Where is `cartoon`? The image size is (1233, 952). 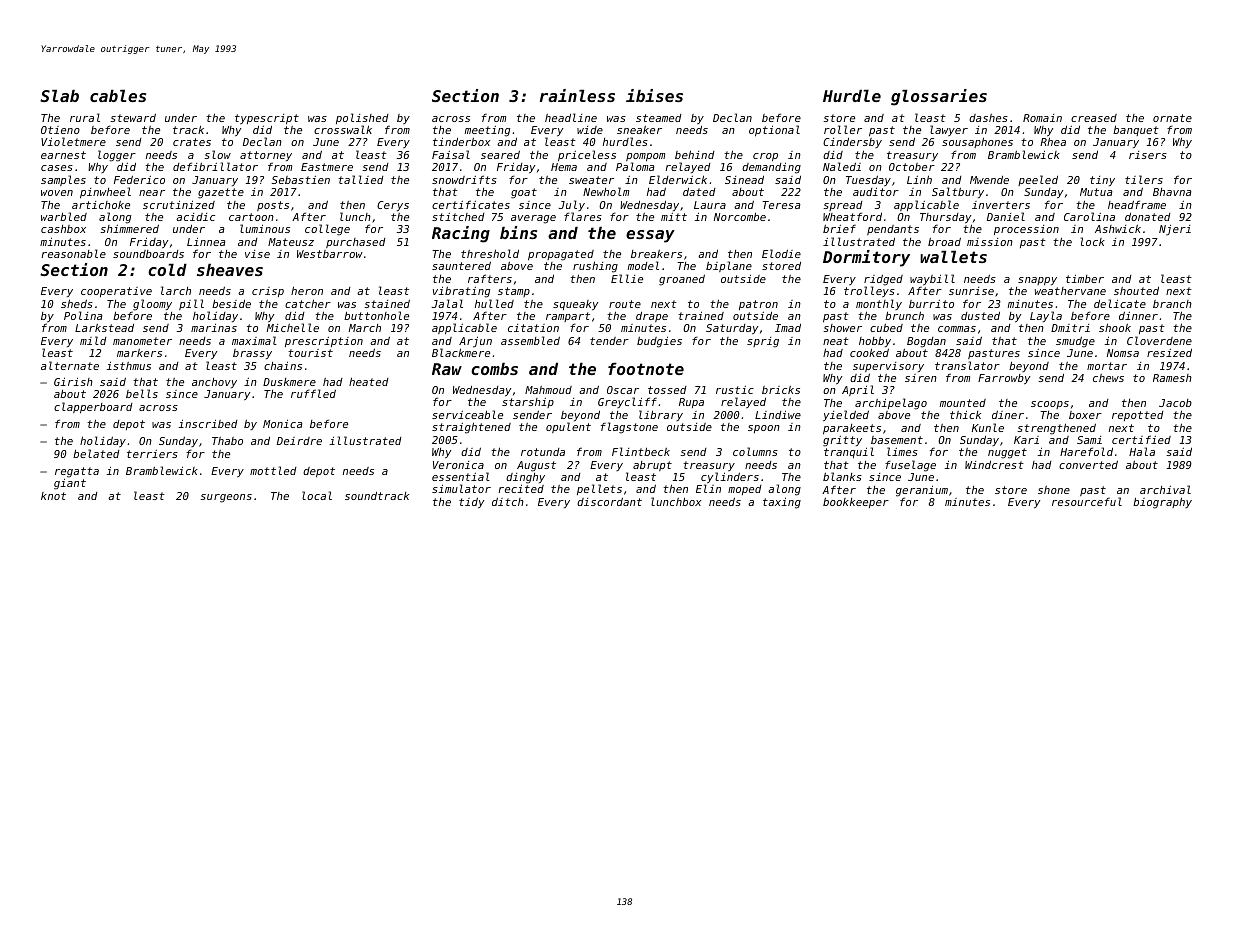
cartoon is located at coordinates (251, 217).
